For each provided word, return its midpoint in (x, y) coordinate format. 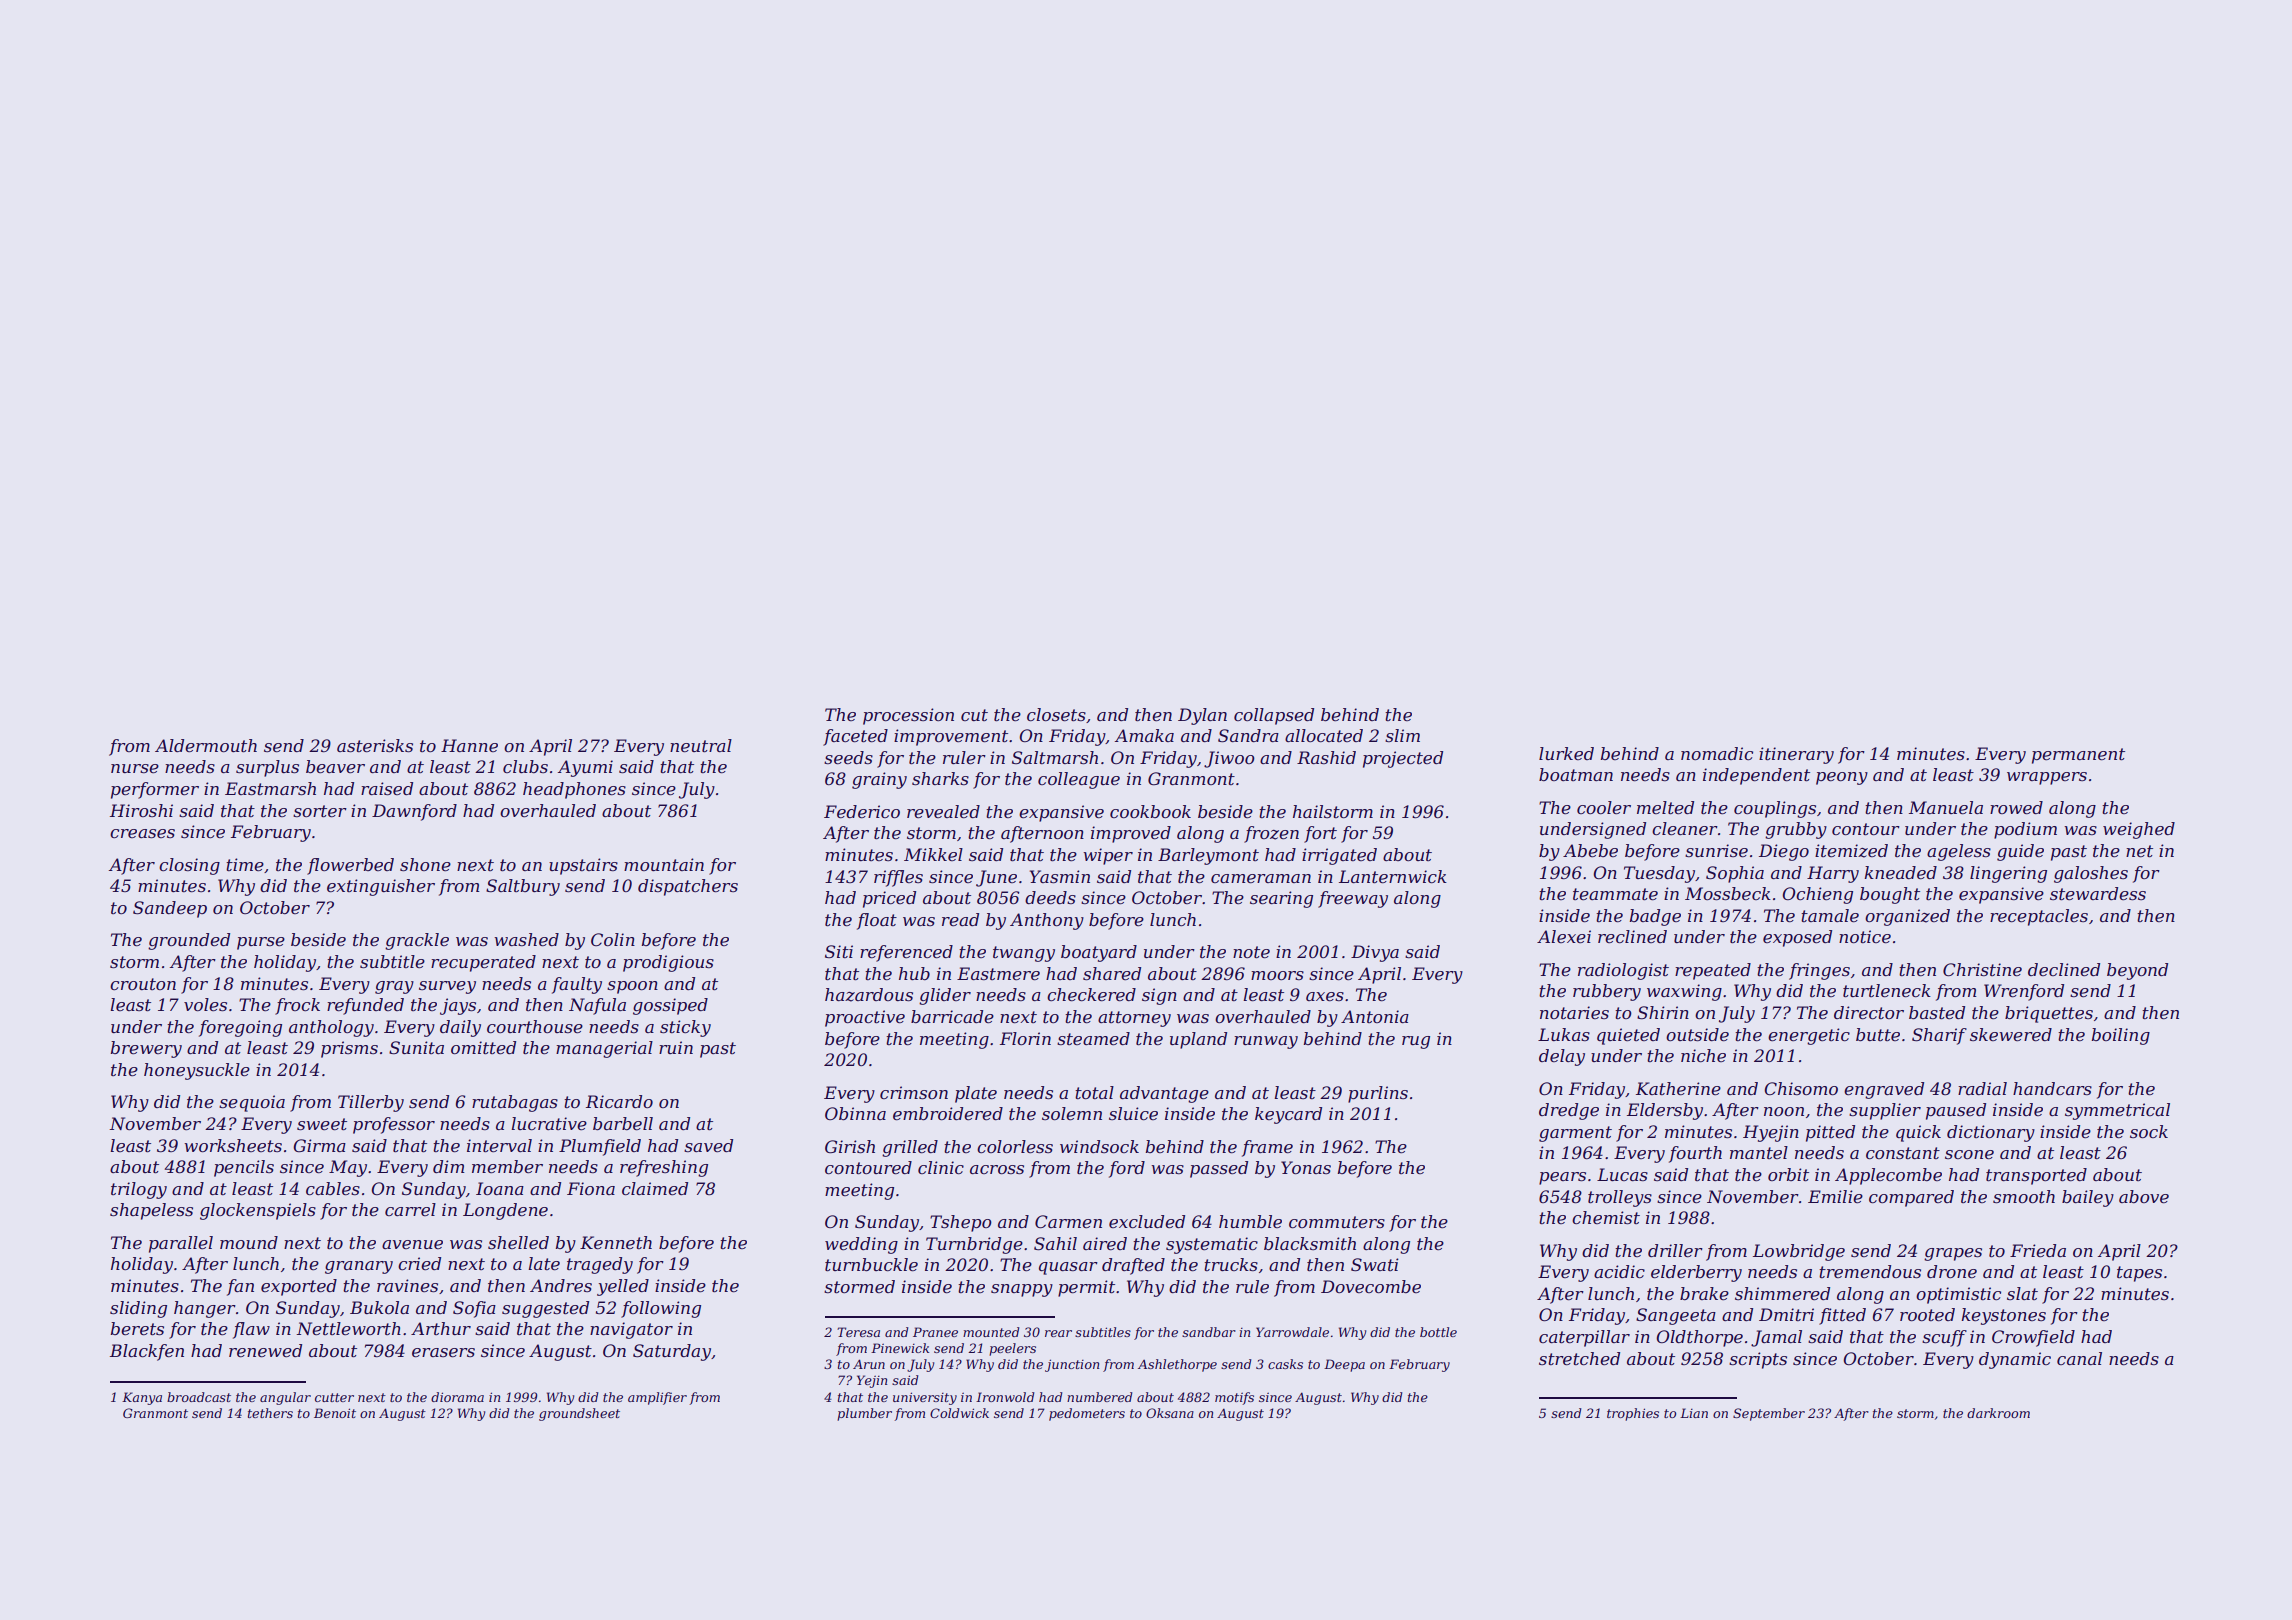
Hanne (469, 745)
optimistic (1958, 1295)
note (1251, 952)
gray (394, 987)
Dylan (1202, 716)
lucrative (549, 1123)
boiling (2121, 1036)
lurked (1566, 753)
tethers (270, 1413)
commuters (1337, 1222)
